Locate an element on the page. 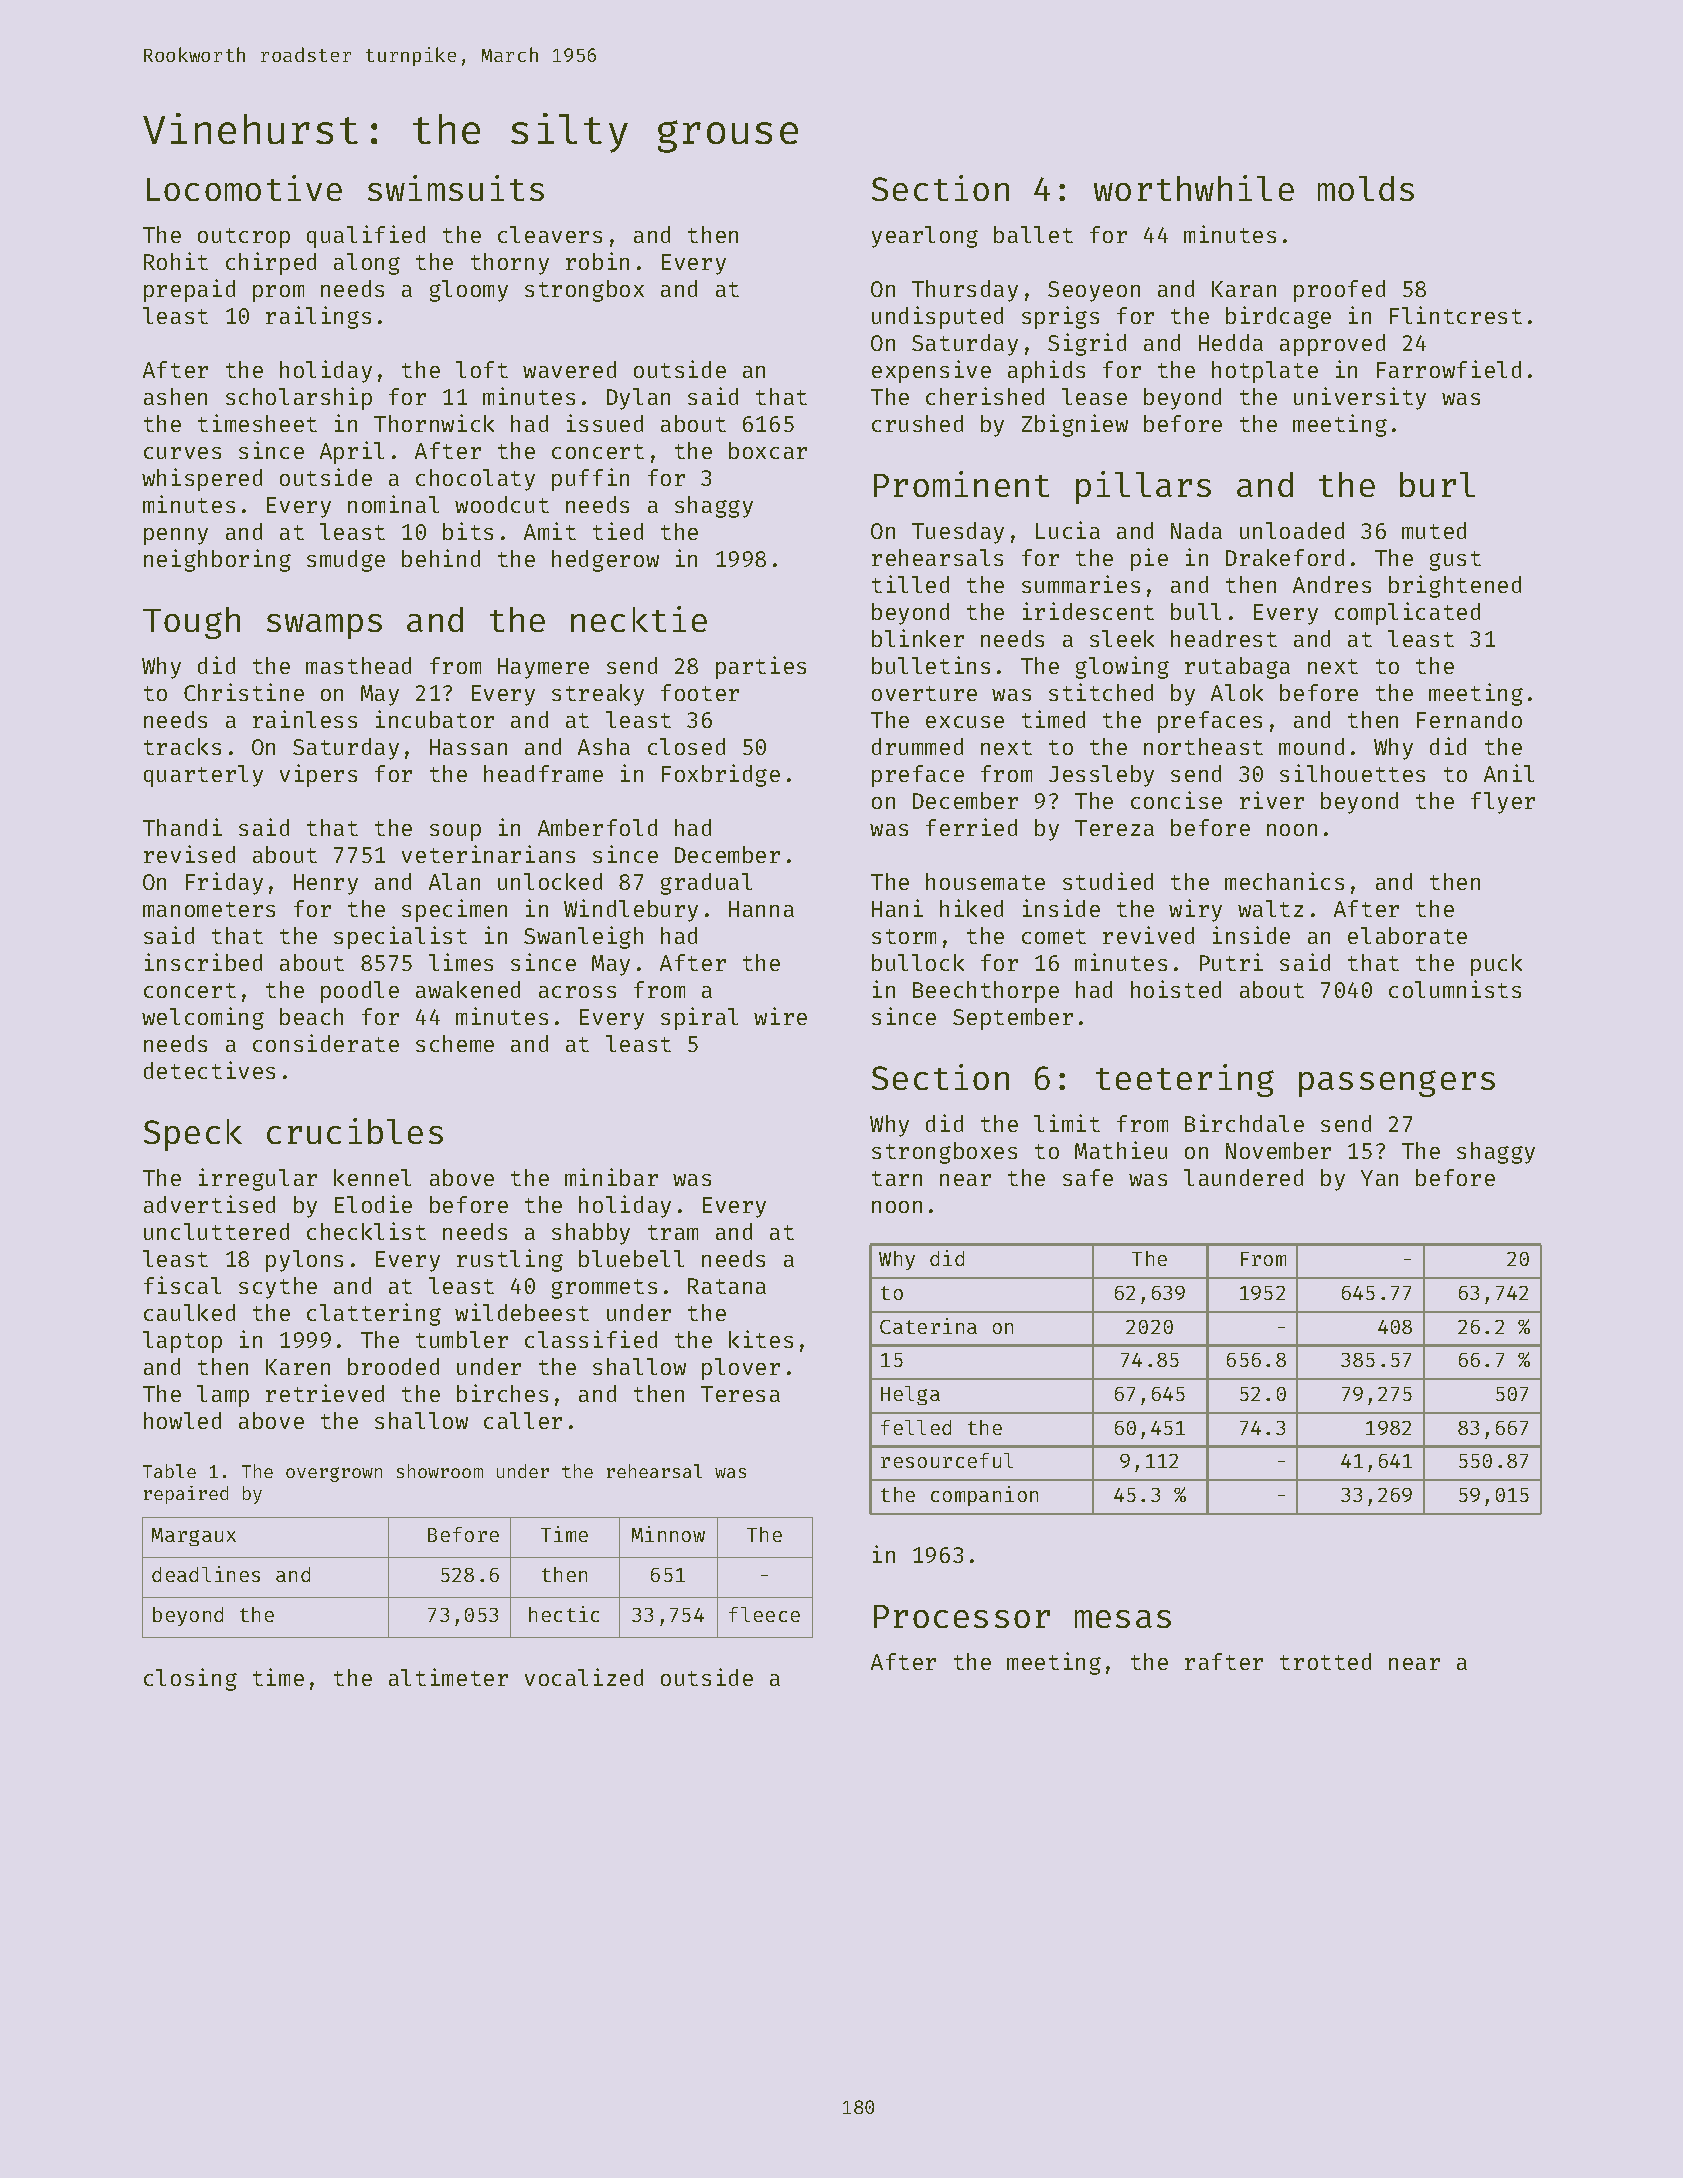 This page has width=1683, height=2178. vocalized is located at coordinates (584, 1677).
